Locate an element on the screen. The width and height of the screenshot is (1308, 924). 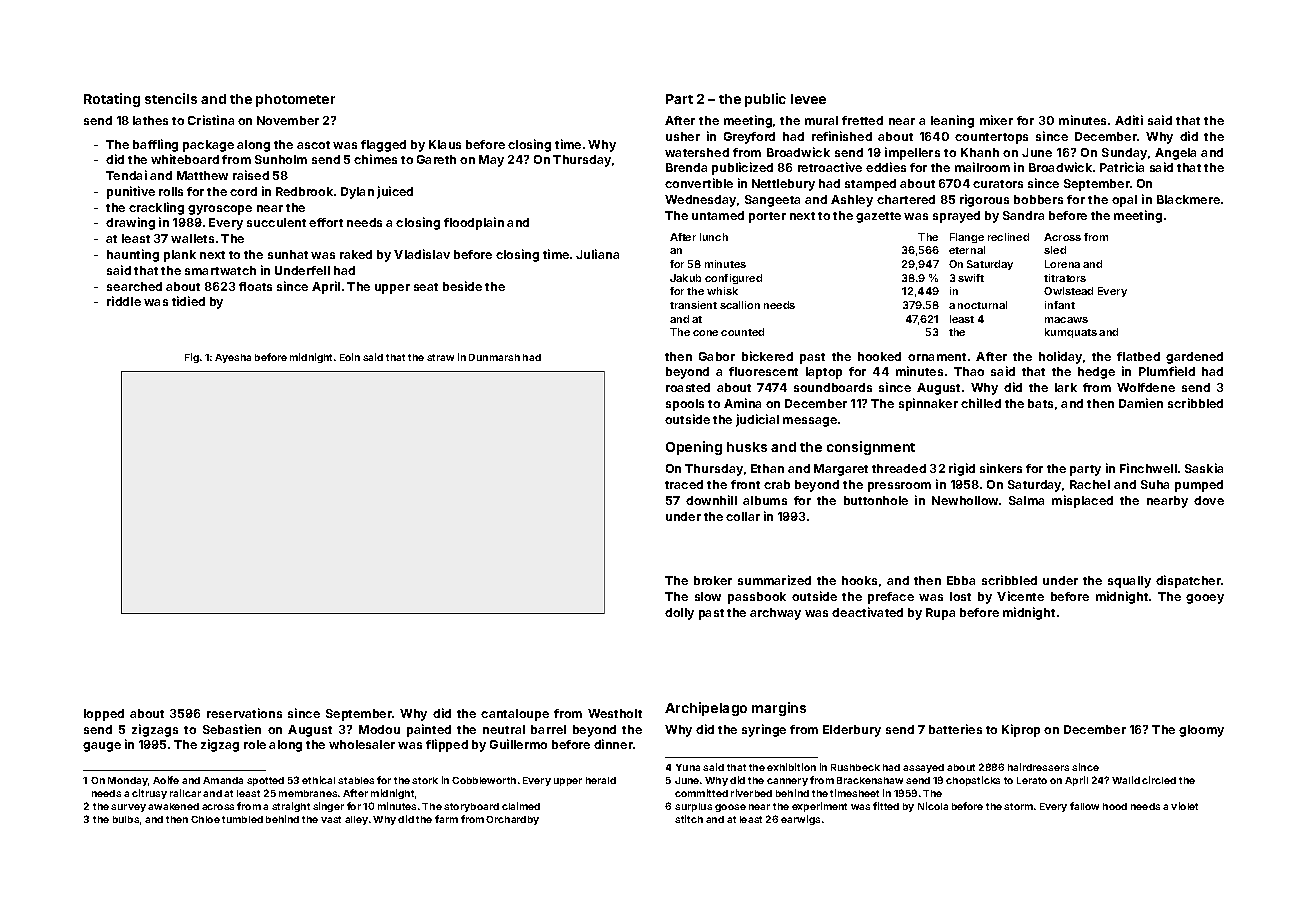
reservations is located at coordinates (244, 713).
